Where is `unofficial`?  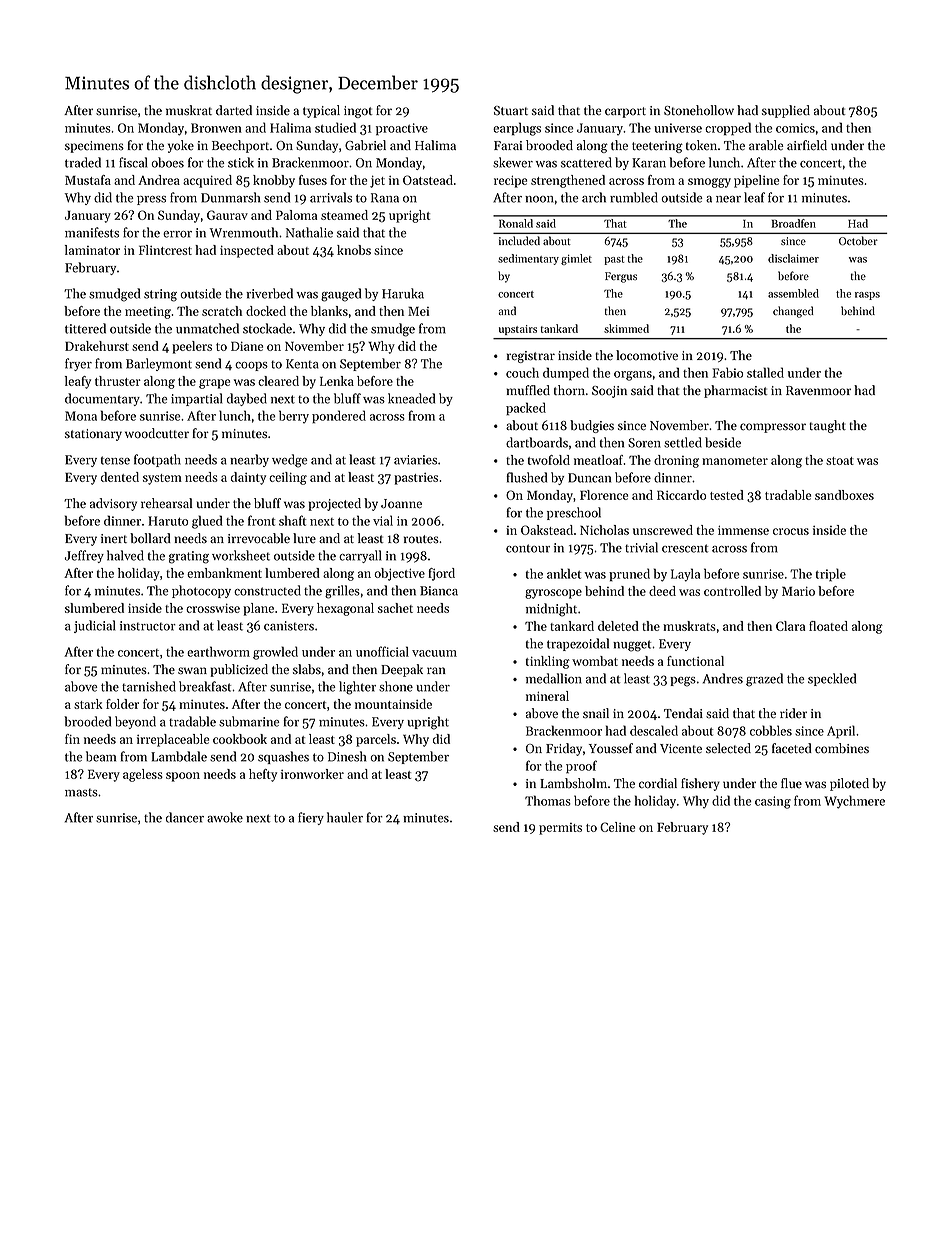
unofficial is located at coordinates (382, 651).
